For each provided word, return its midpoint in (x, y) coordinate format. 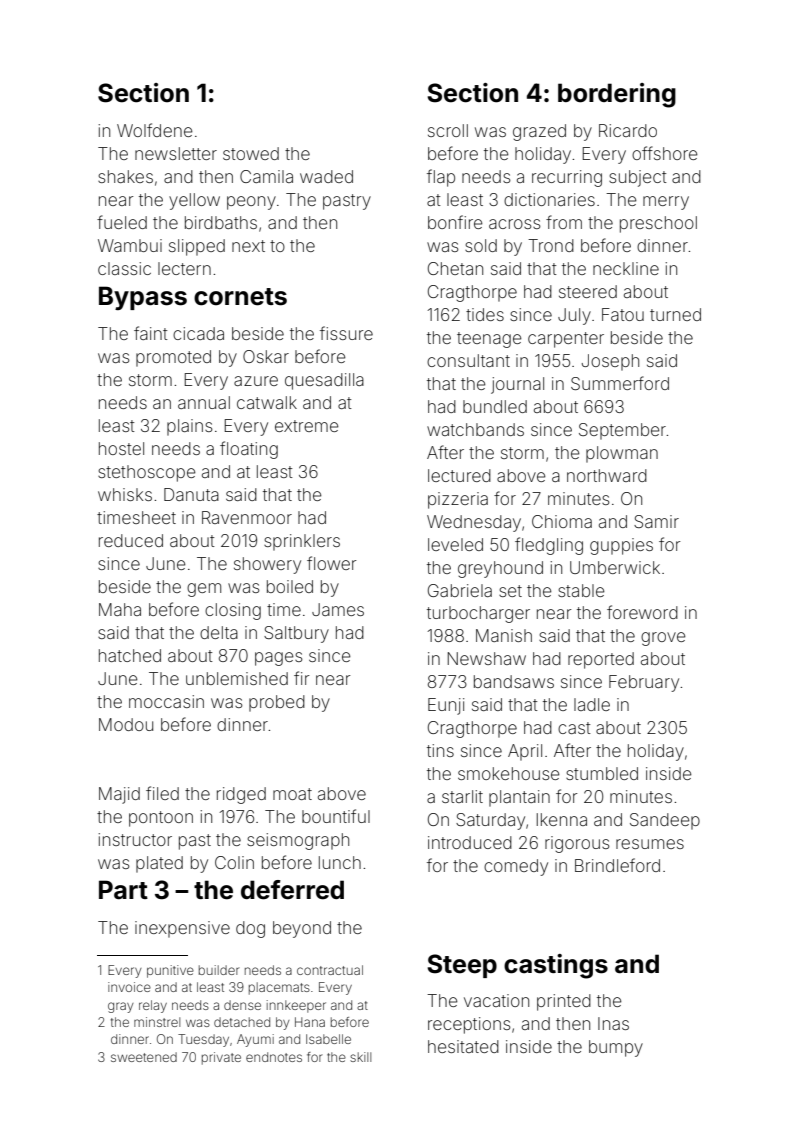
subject (638, 178)
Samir (656, 521)
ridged (241, 795)
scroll (448, 130)
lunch (340, 862)
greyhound (500, 569)
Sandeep (665, 821)
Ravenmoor (247, 517)
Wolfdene (155, 130)
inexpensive (182, 929)
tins (440, 750)
